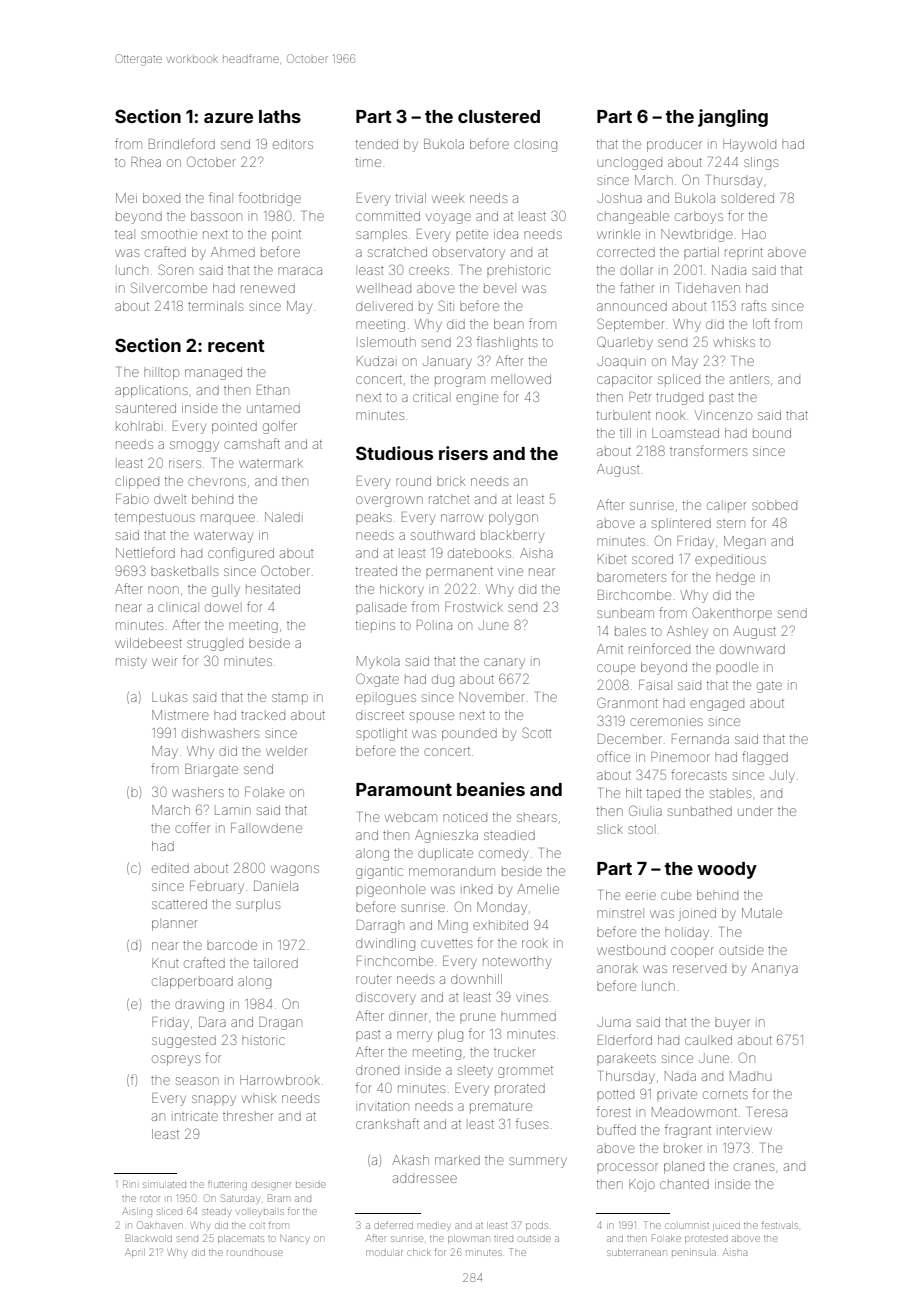 The height and width of the document is (1308, 924). I want to click on wellhead, so click(383, 289).
